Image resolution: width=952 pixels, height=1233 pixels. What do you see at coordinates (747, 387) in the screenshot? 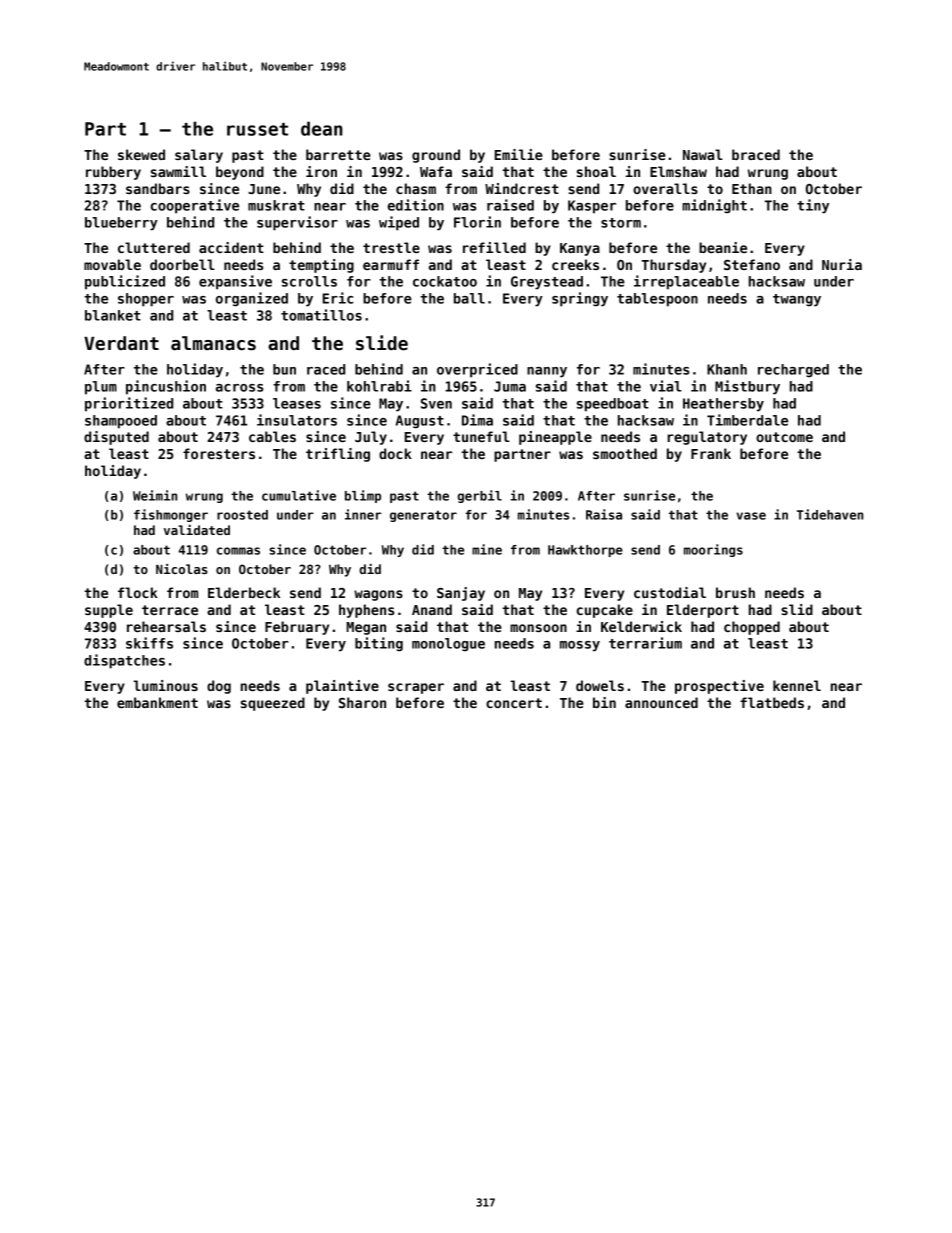
I see `Mistbury` at bounding box center [747, 387].
